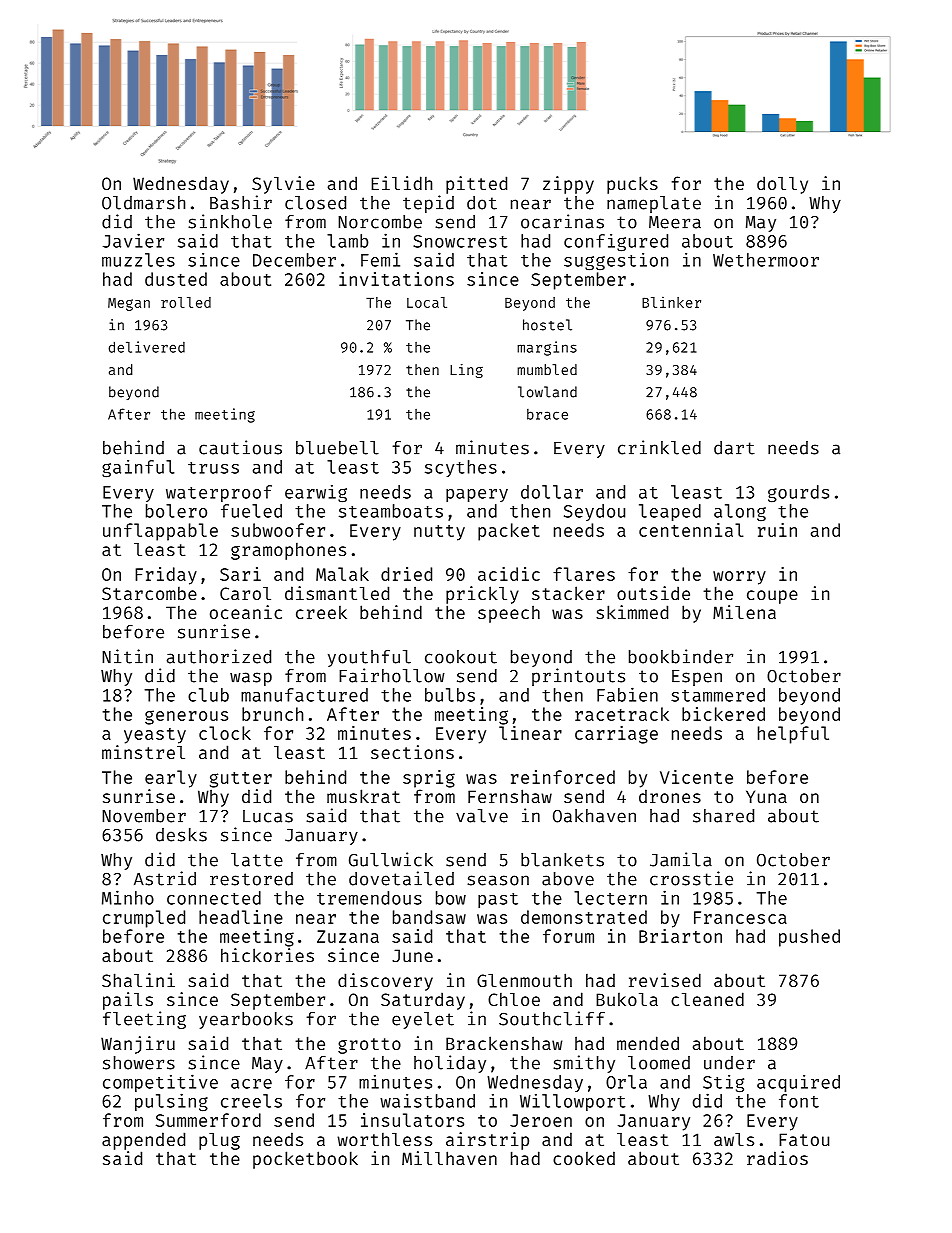  Describe the element at coordinates (401, 878) in the screenshot. I see `dovetailed` at that location.
